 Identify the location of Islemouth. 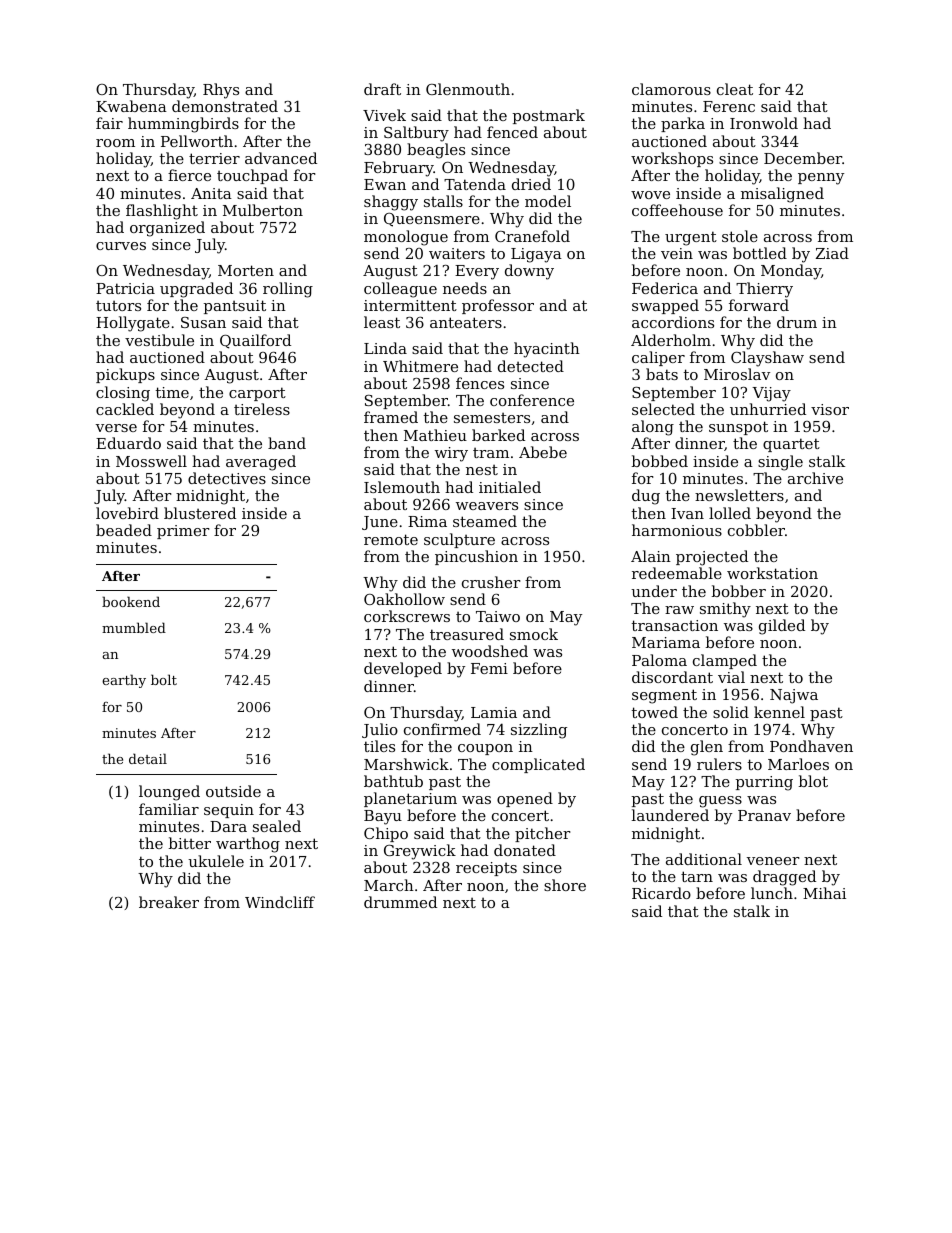
(402, 487).
